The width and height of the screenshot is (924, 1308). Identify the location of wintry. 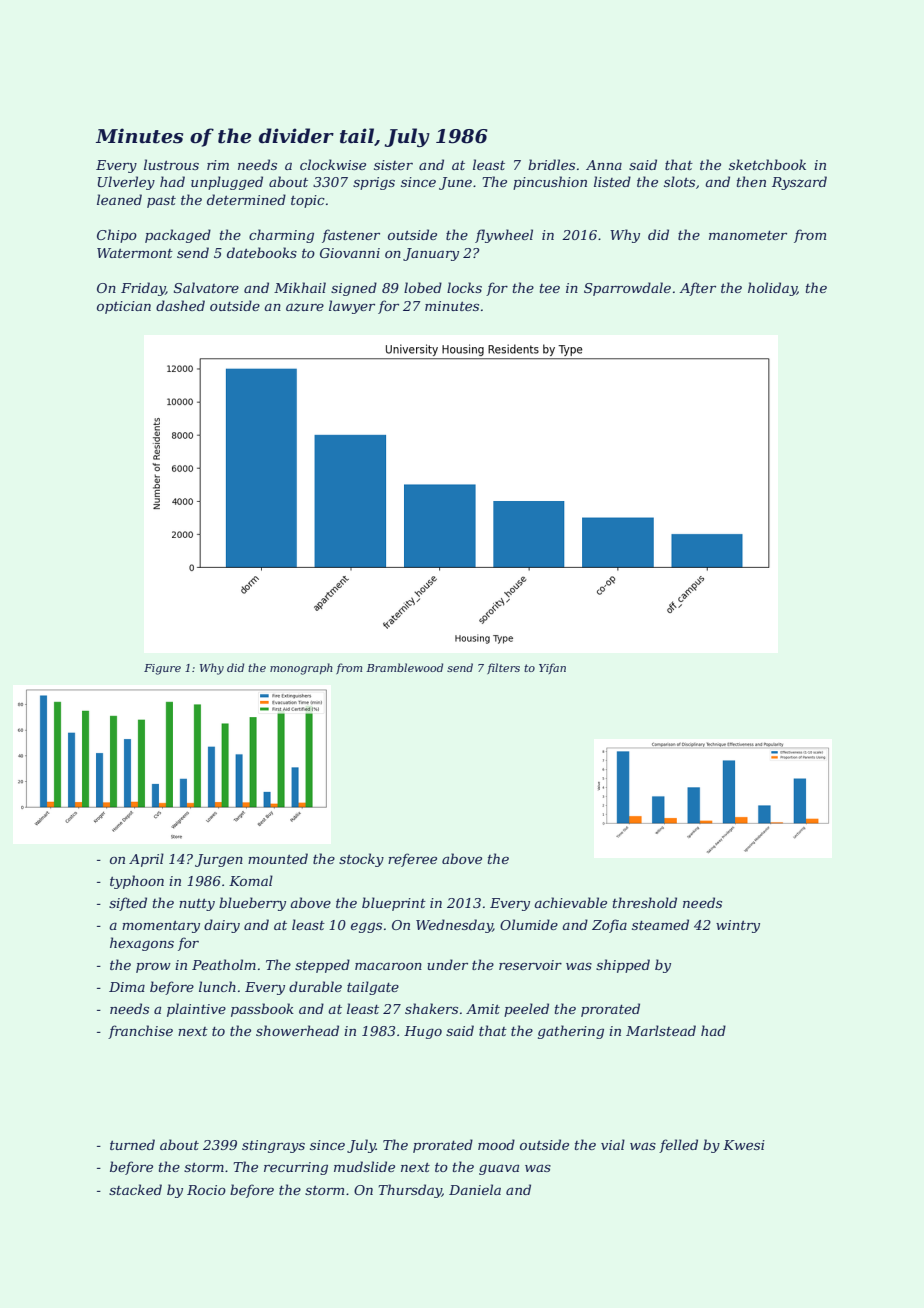
(738, 926).
